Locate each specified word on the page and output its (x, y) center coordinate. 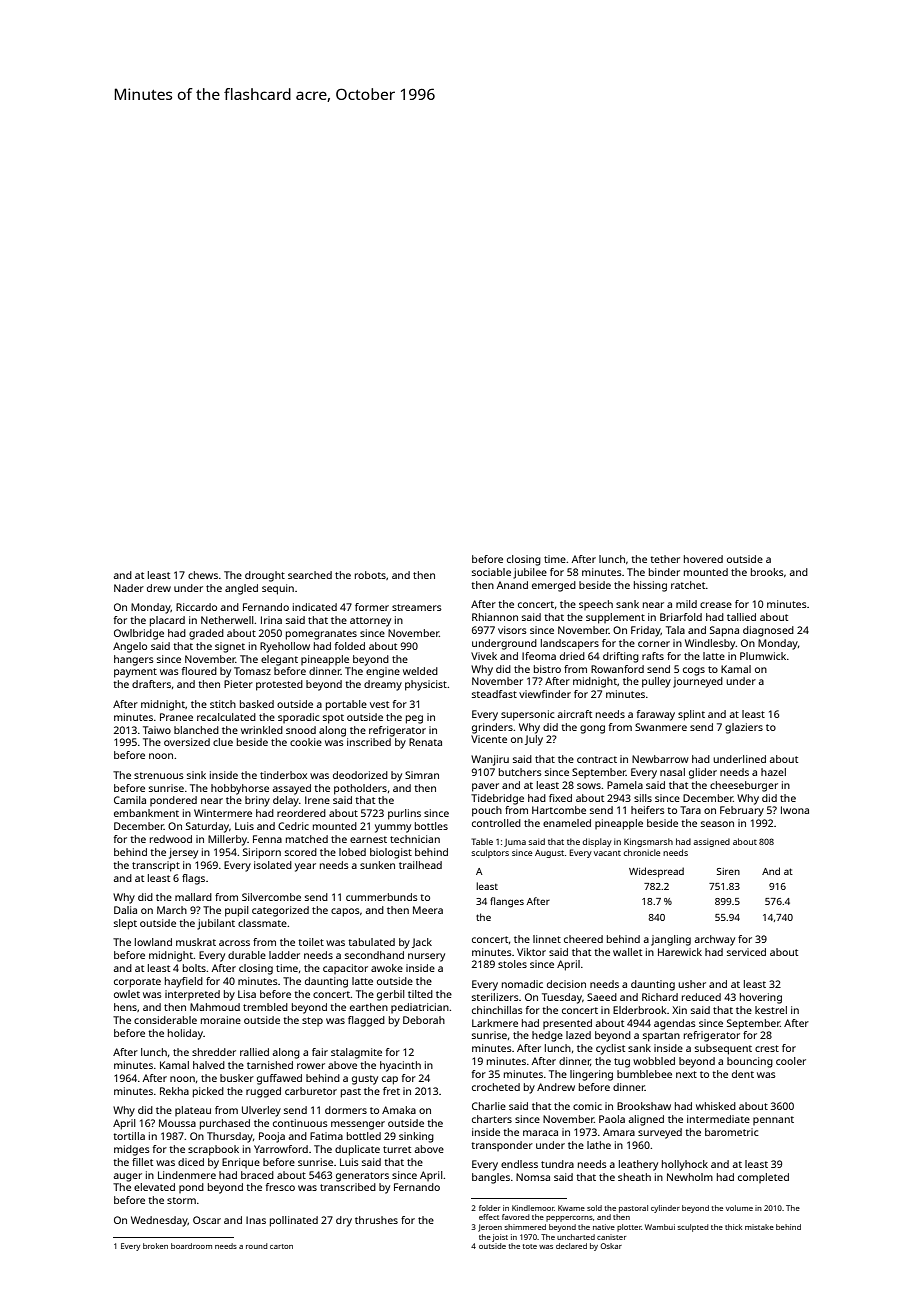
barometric (732, 1132)
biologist (391, 853)
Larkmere (495, 1023)
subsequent (723, 1049)
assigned (711, 842)
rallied (254, 1052)
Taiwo (157, 730)
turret (397, 1149)
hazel (773, 772)
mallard (193, 897)
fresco (280, 1187)
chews (203, 575)
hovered (703, 559)
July (534, 740)
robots (370, 575)
